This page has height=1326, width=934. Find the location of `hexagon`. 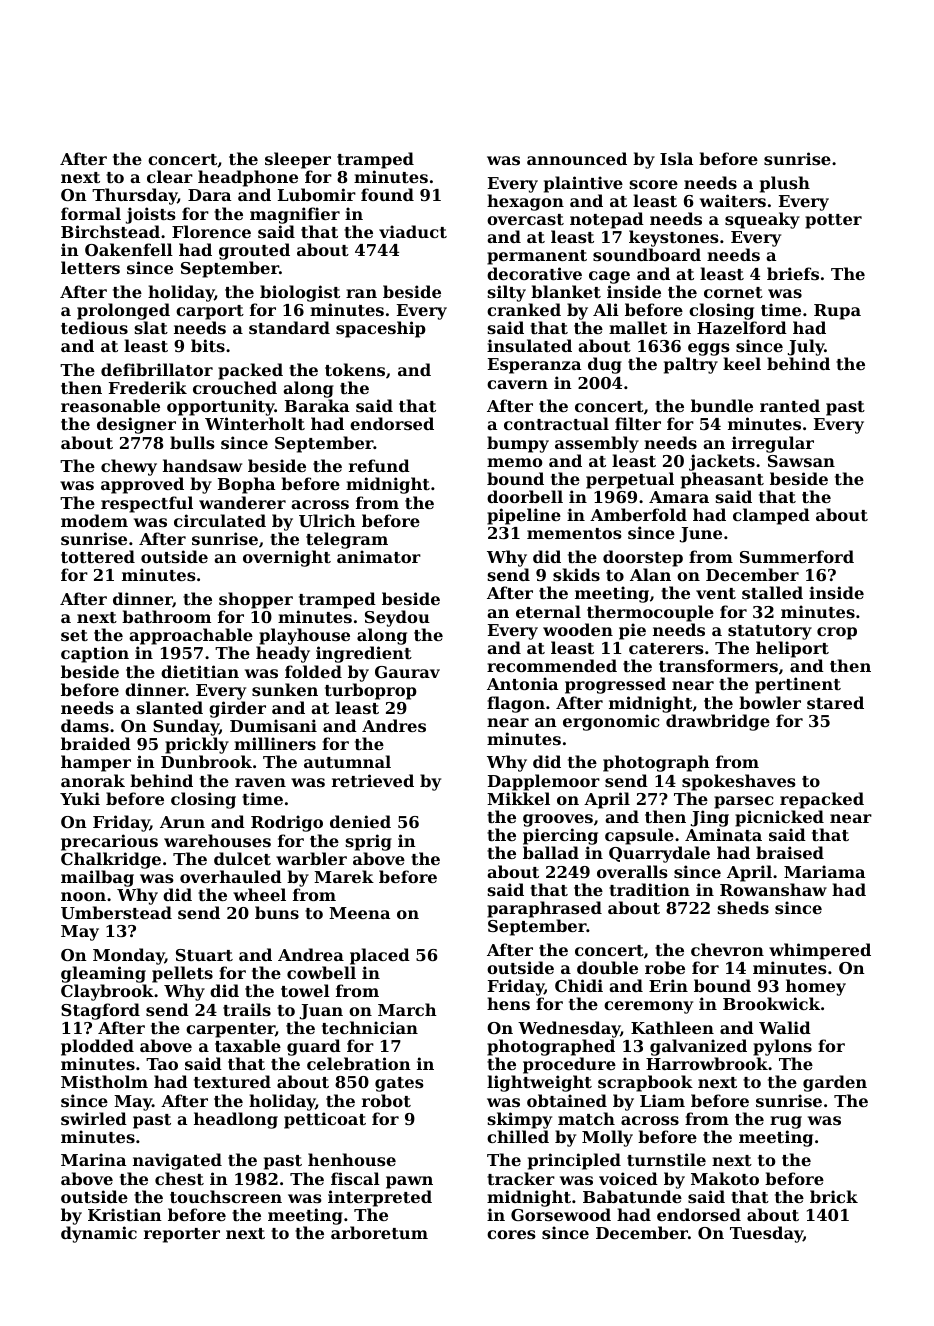

hexagon is located at coordinates (525, 202).
